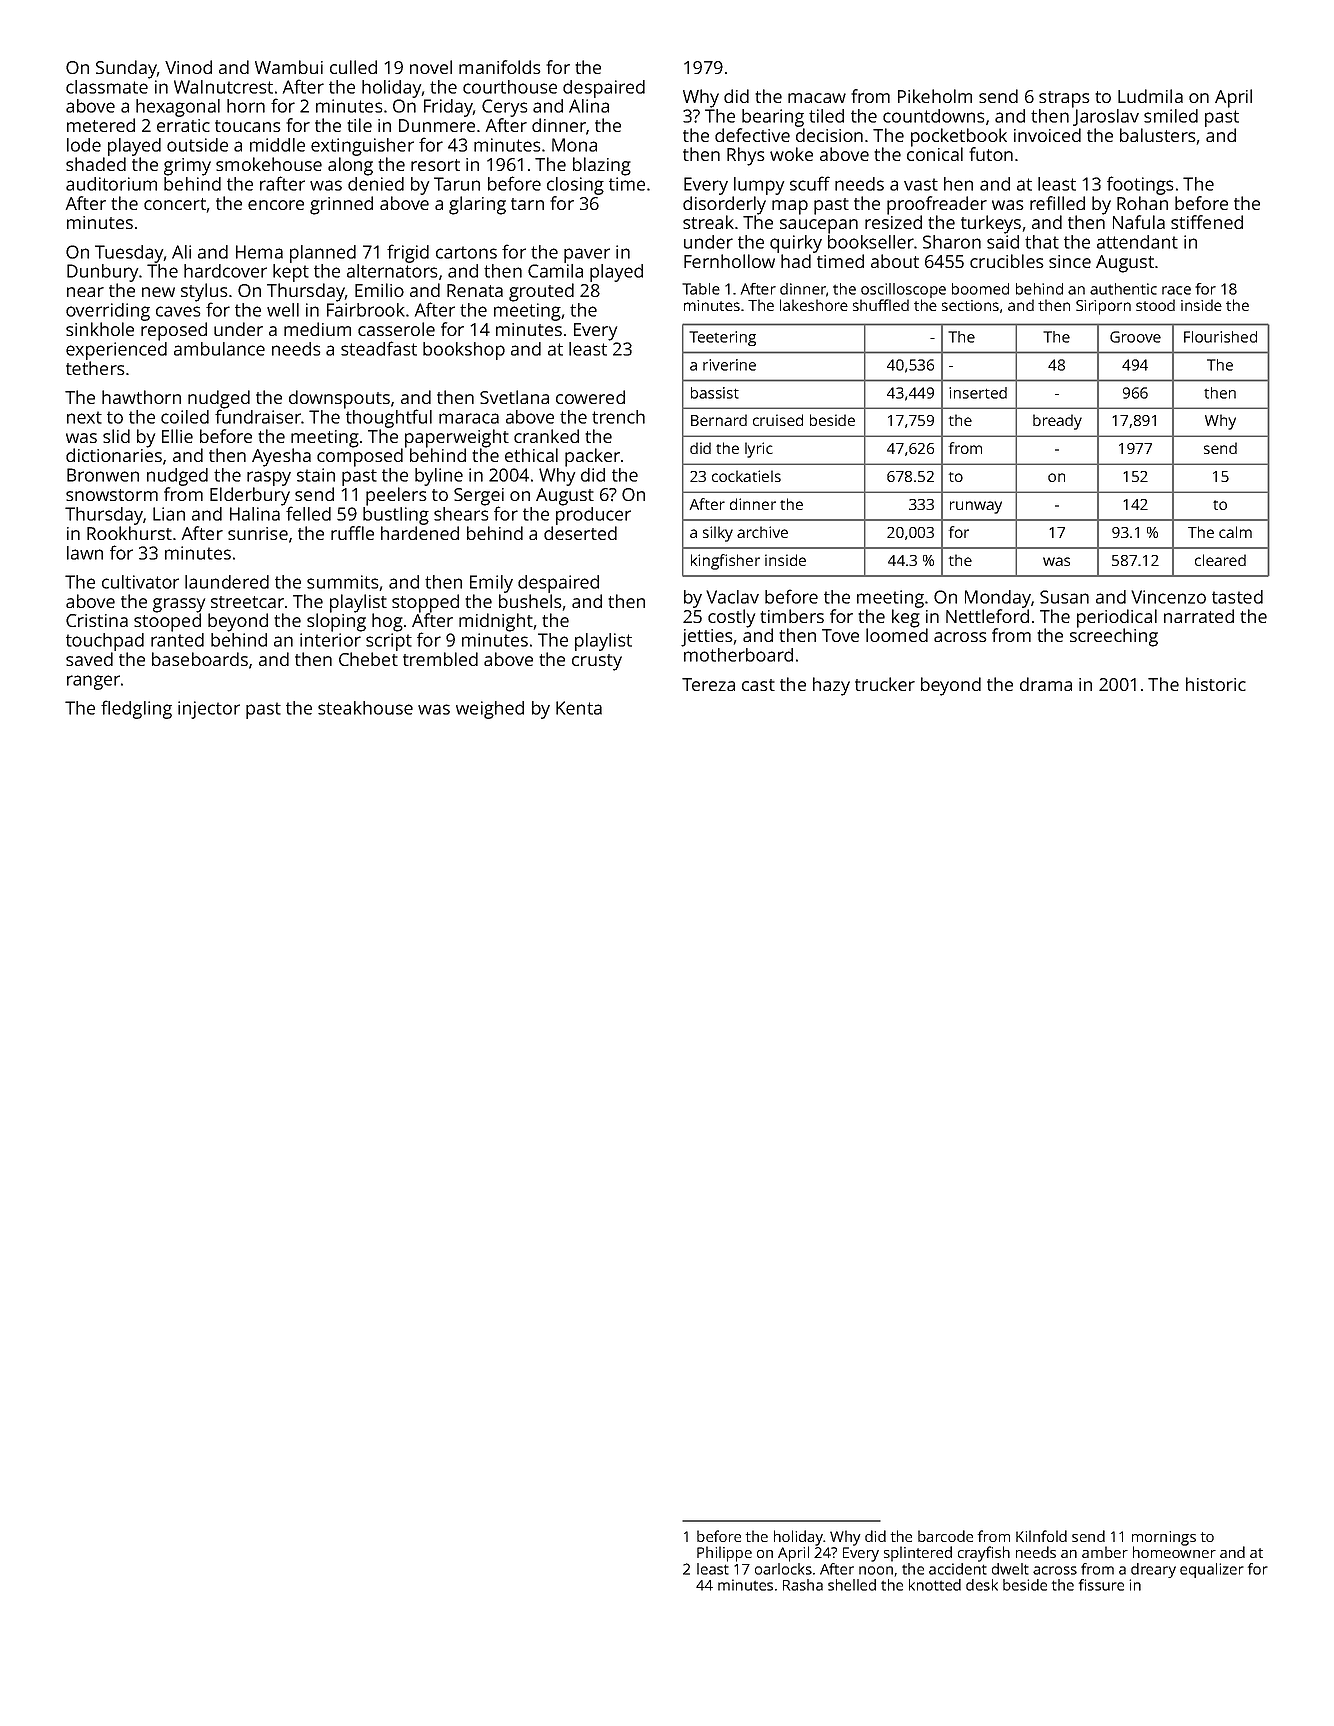 Image resolution: width=1334 pixels, height=1726 pixels. I want to click on barcode, so click(945, 1536).
